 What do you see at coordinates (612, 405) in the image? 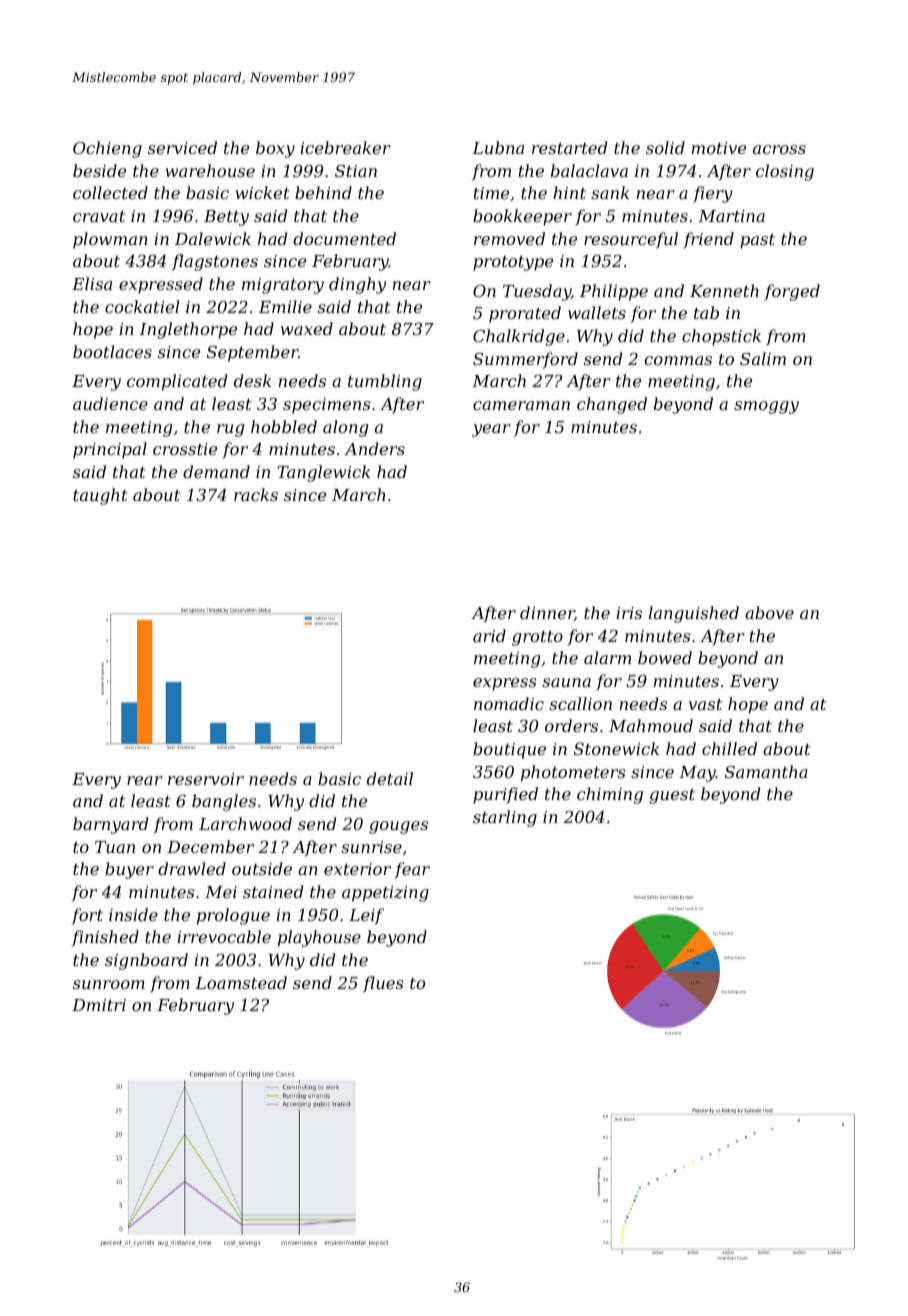
I see `changed` at bounding box center [612, 405].
